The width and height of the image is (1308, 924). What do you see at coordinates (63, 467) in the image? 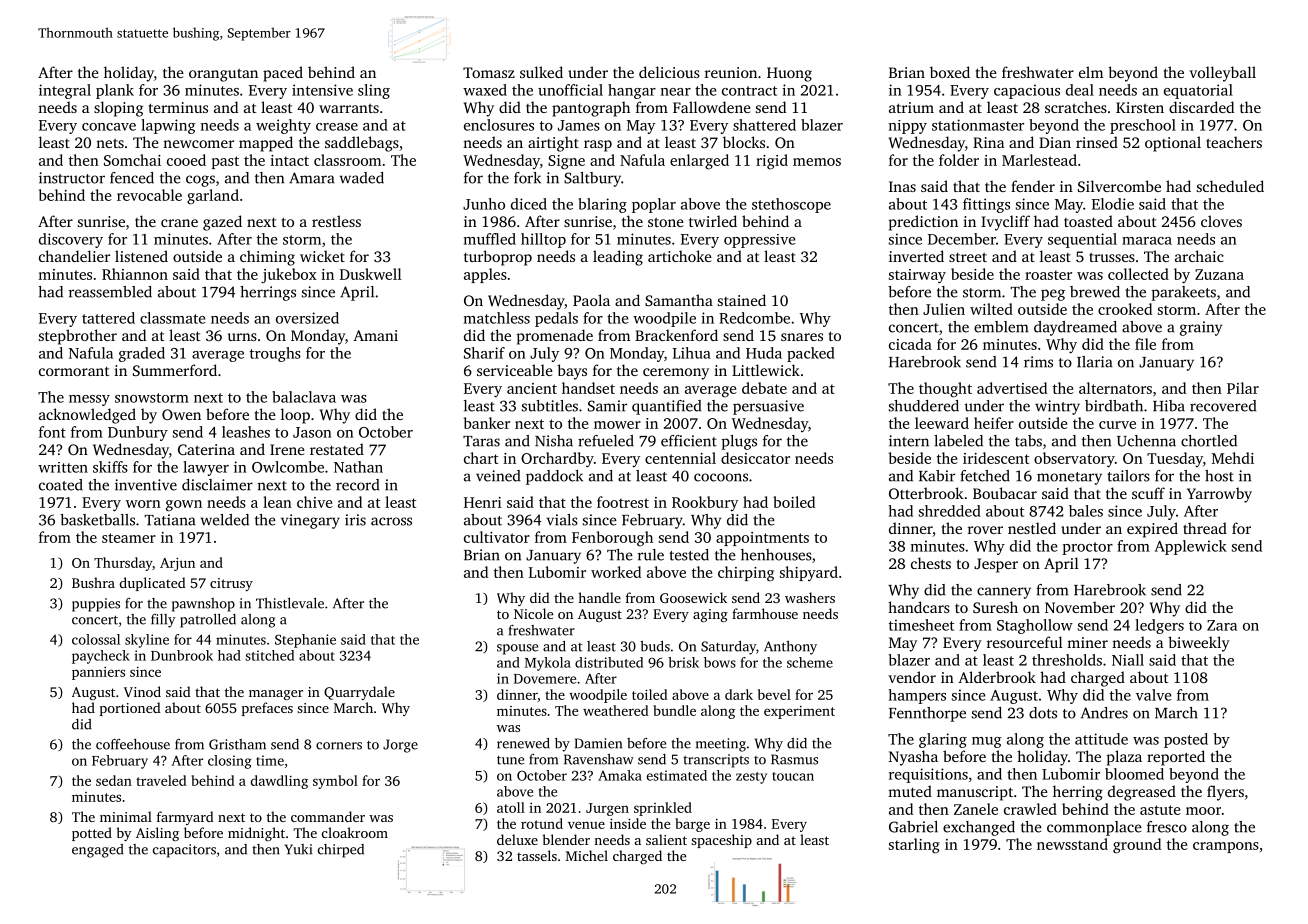
I see `written` at bounding box center [63, 467].
